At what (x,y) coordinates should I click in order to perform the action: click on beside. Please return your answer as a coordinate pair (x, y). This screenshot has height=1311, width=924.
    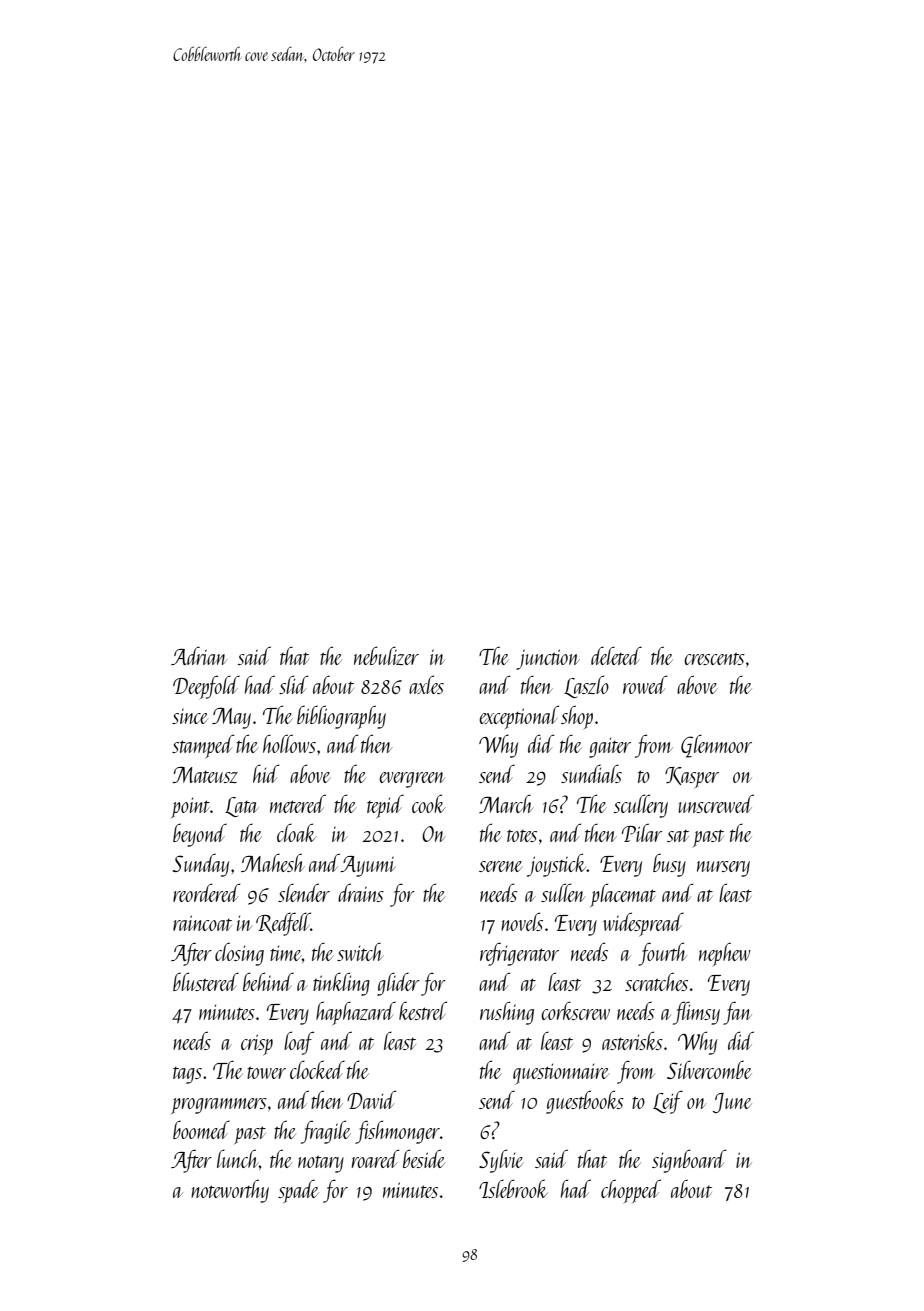
    Looking at the image, I should click on (424, 1158).
